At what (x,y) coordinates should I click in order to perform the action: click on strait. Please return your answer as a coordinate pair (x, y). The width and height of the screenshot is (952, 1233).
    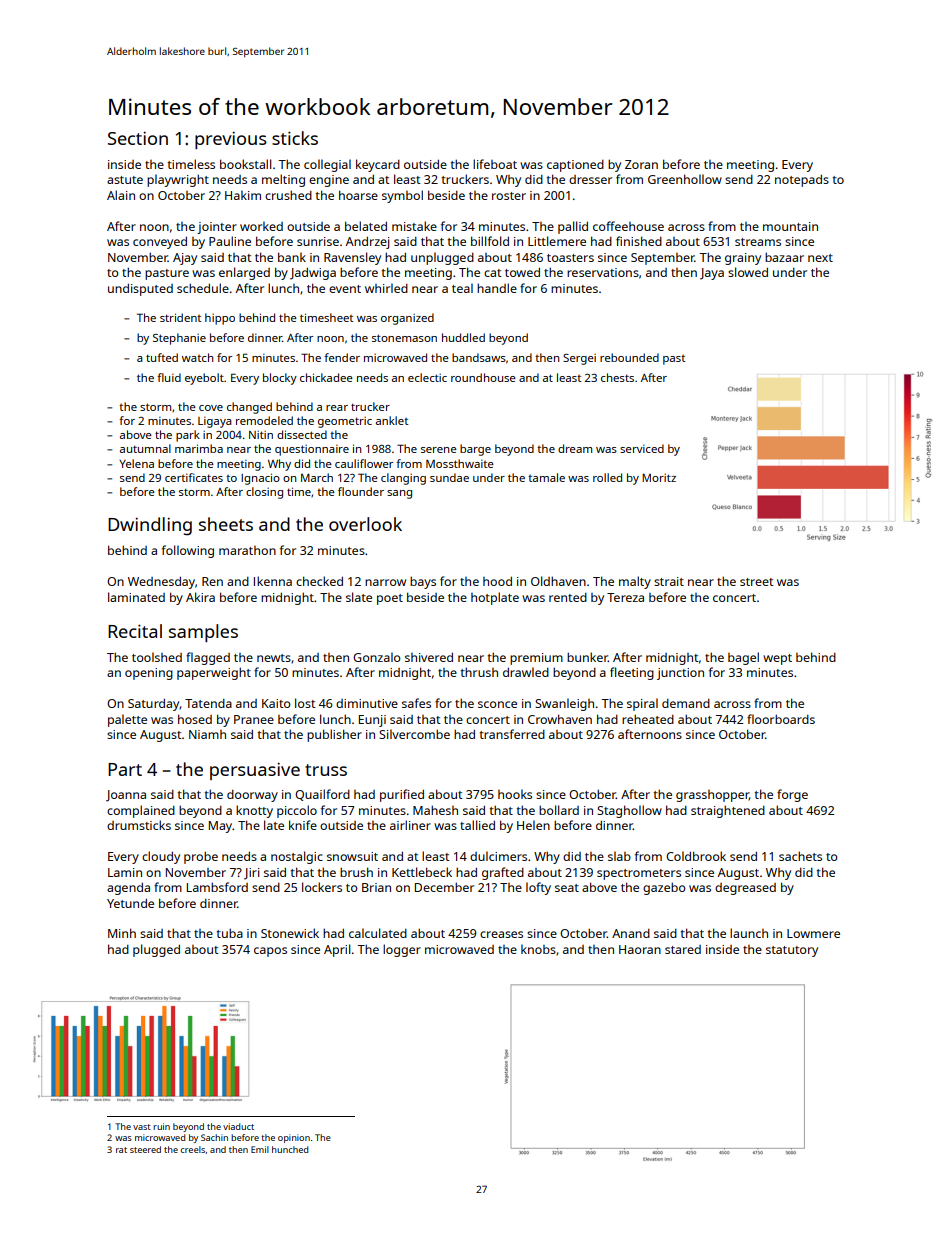
    Looking at the image, I should click on (669, 581).
